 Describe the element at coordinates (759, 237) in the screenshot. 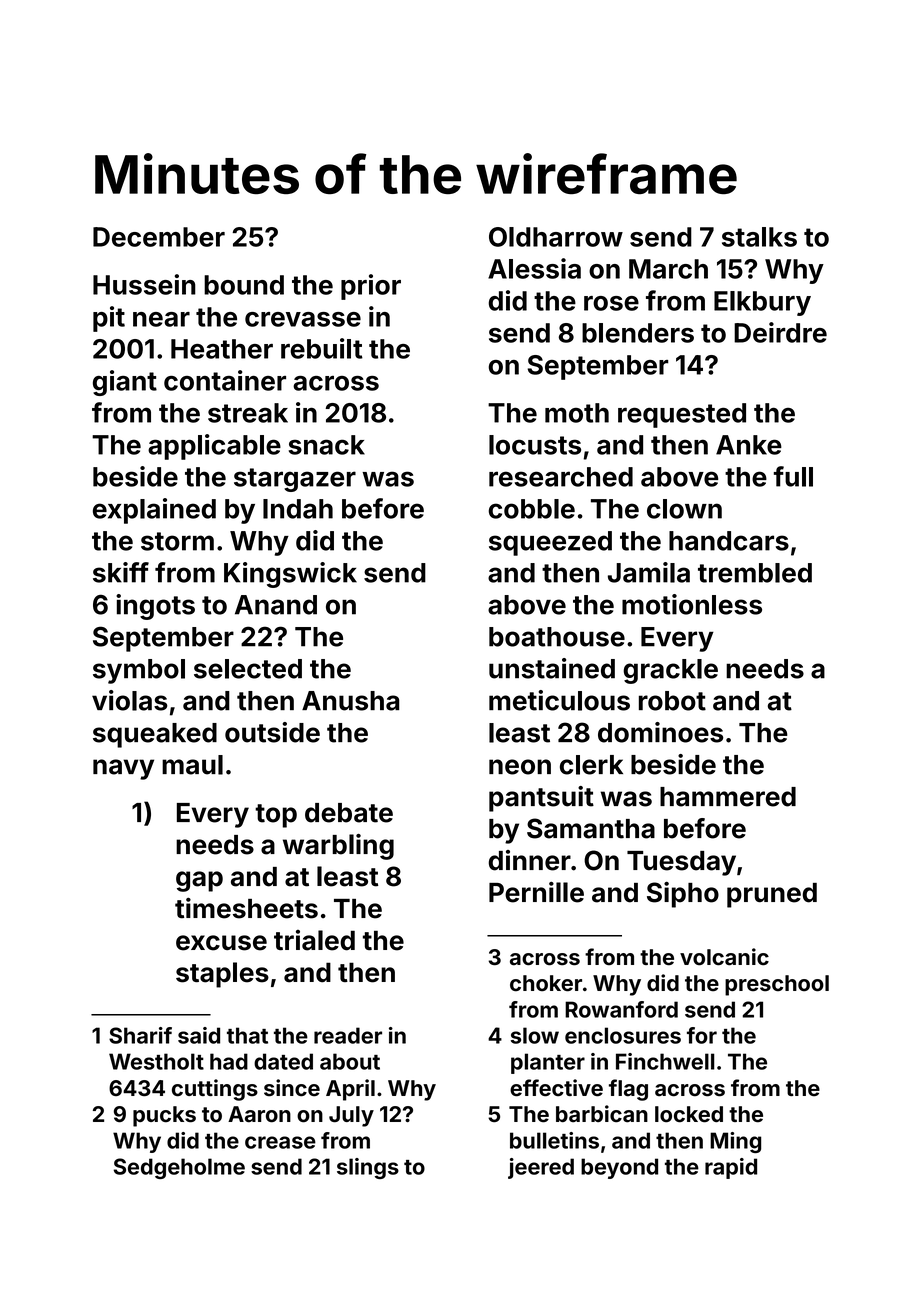

I see `stalks` at that location.
